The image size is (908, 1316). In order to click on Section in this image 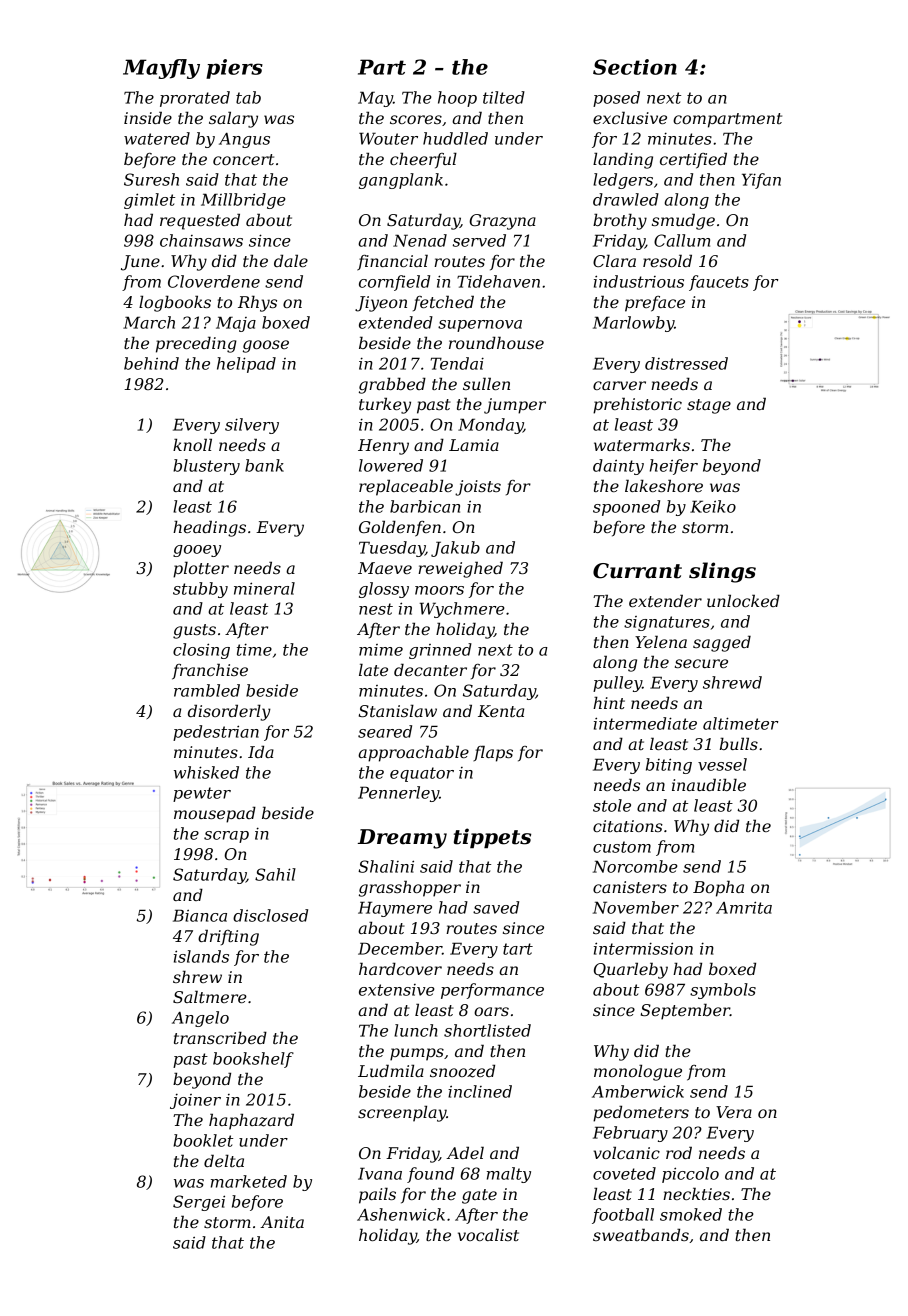, I will do `click(635, 67)`.
